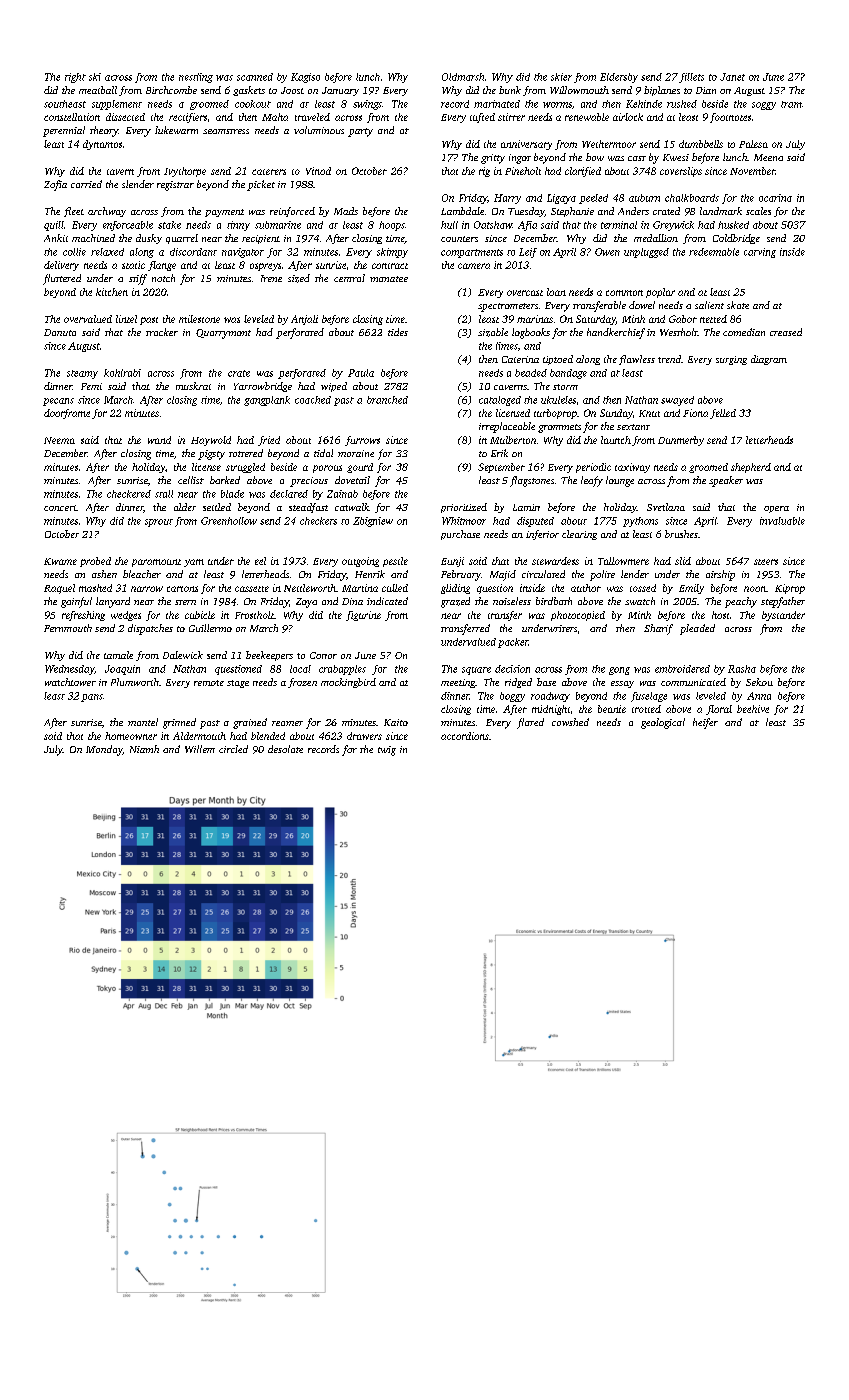 The width and height of the screenshot is (849, 1400). What do you see at coordinates (530, 723) in the screenshot?
I see `flared` at bounding box center [530, 723].
